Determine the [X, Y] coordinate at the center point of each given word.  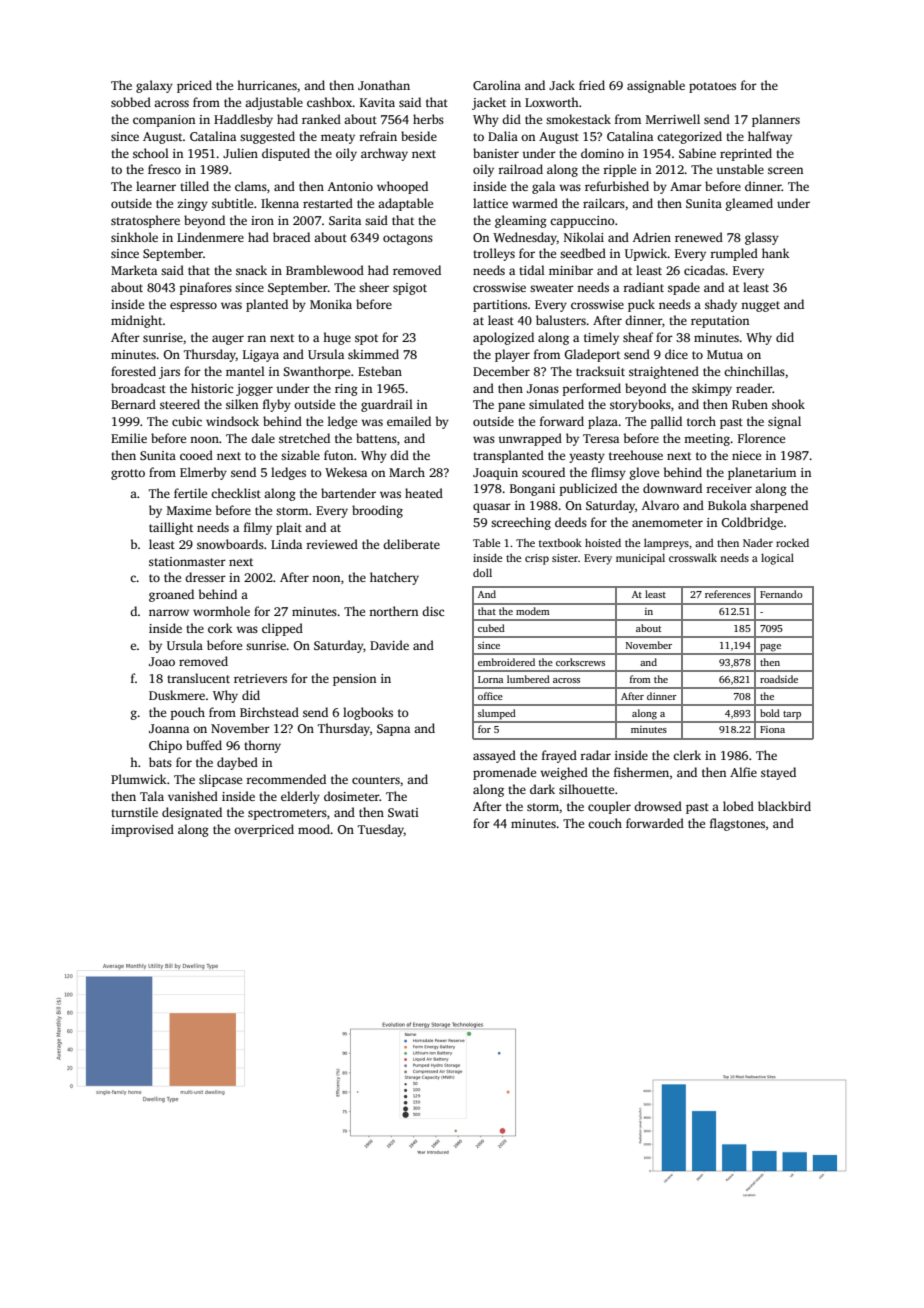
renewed [699, 237]
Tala [152, 796]
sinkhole [134, 237]
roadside [779, 679]
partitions [500, 306]
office [490, 696]
